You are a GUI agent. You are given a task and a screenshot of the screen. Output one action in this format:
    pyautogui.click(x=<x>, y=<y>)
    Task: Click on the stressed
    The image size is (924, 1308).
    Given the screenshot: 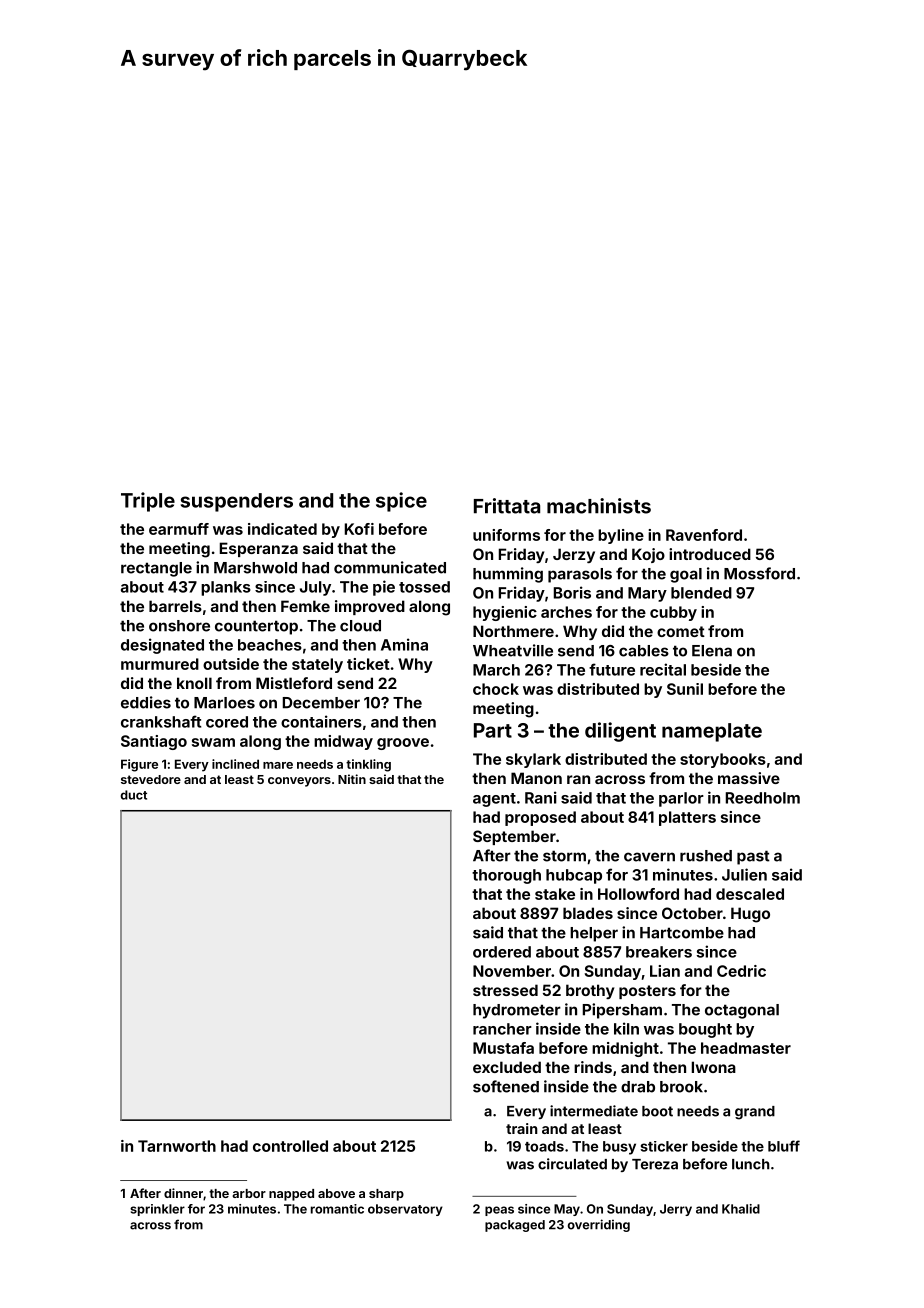 What is the action you would take?
    pyautogui.click(x=505, y=990)
